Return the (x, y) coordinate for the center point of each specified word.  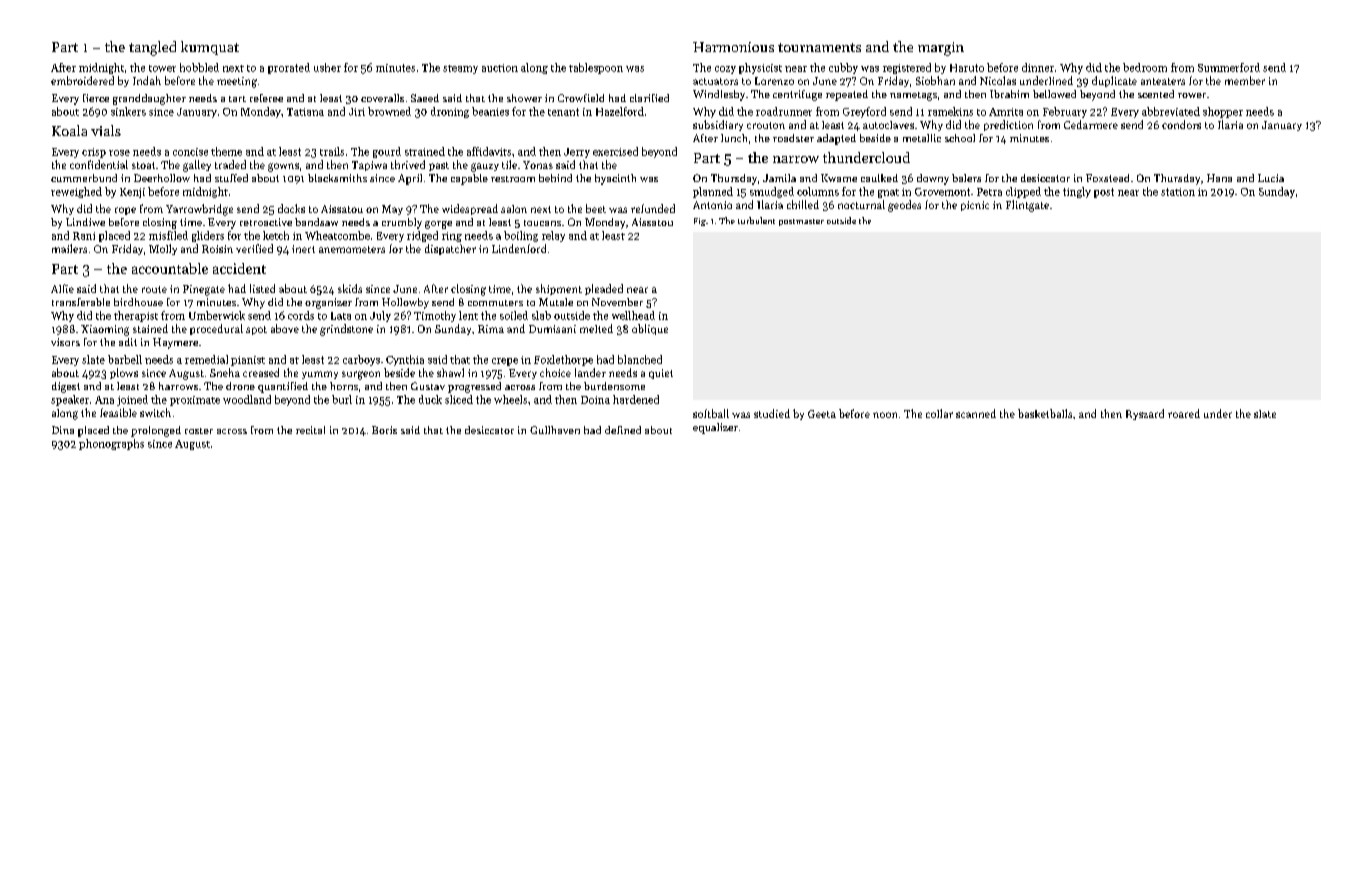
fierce (96, 98)
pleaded (604, 289)
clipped (1023, 192)
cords (301, 315)
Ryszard (1145, 414)
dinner (1038, 67)
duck (430, 399)
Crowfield (581, 98)
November (617, 302)
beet (596, 208)
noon (885, 415)
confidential (99, 164)
